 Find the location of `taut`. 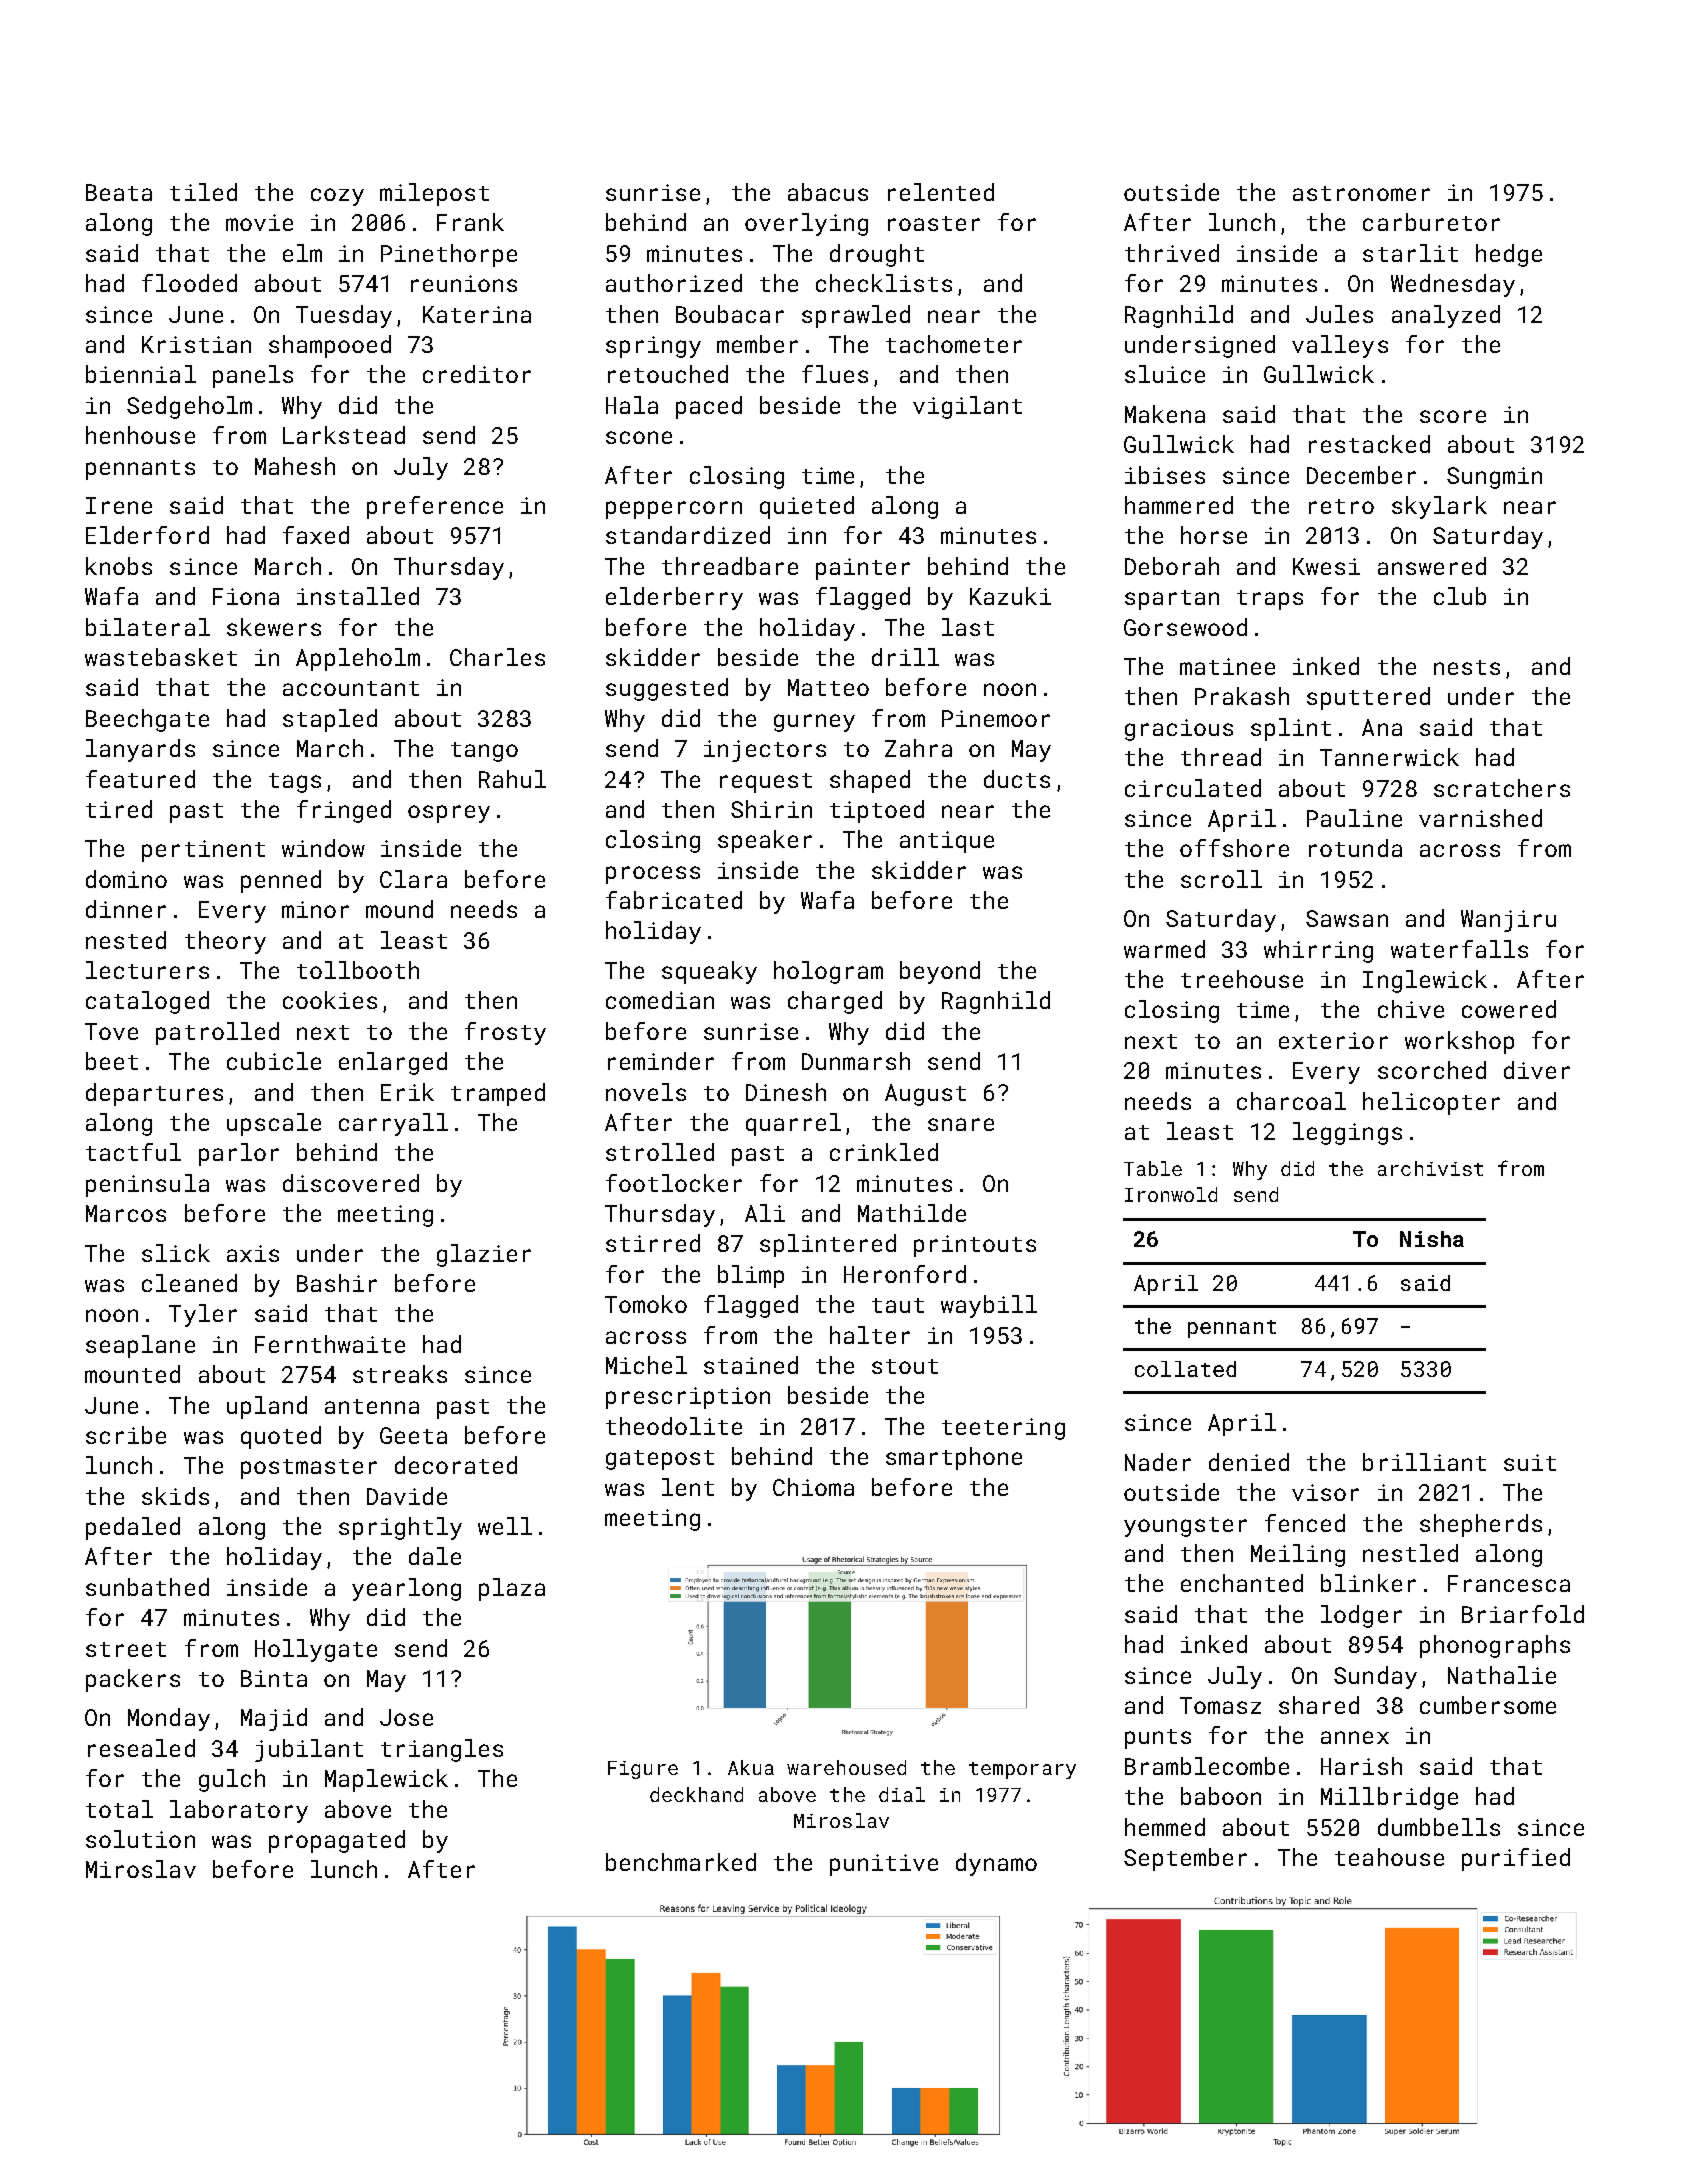

taut is located at coordinates (898, 1305).
